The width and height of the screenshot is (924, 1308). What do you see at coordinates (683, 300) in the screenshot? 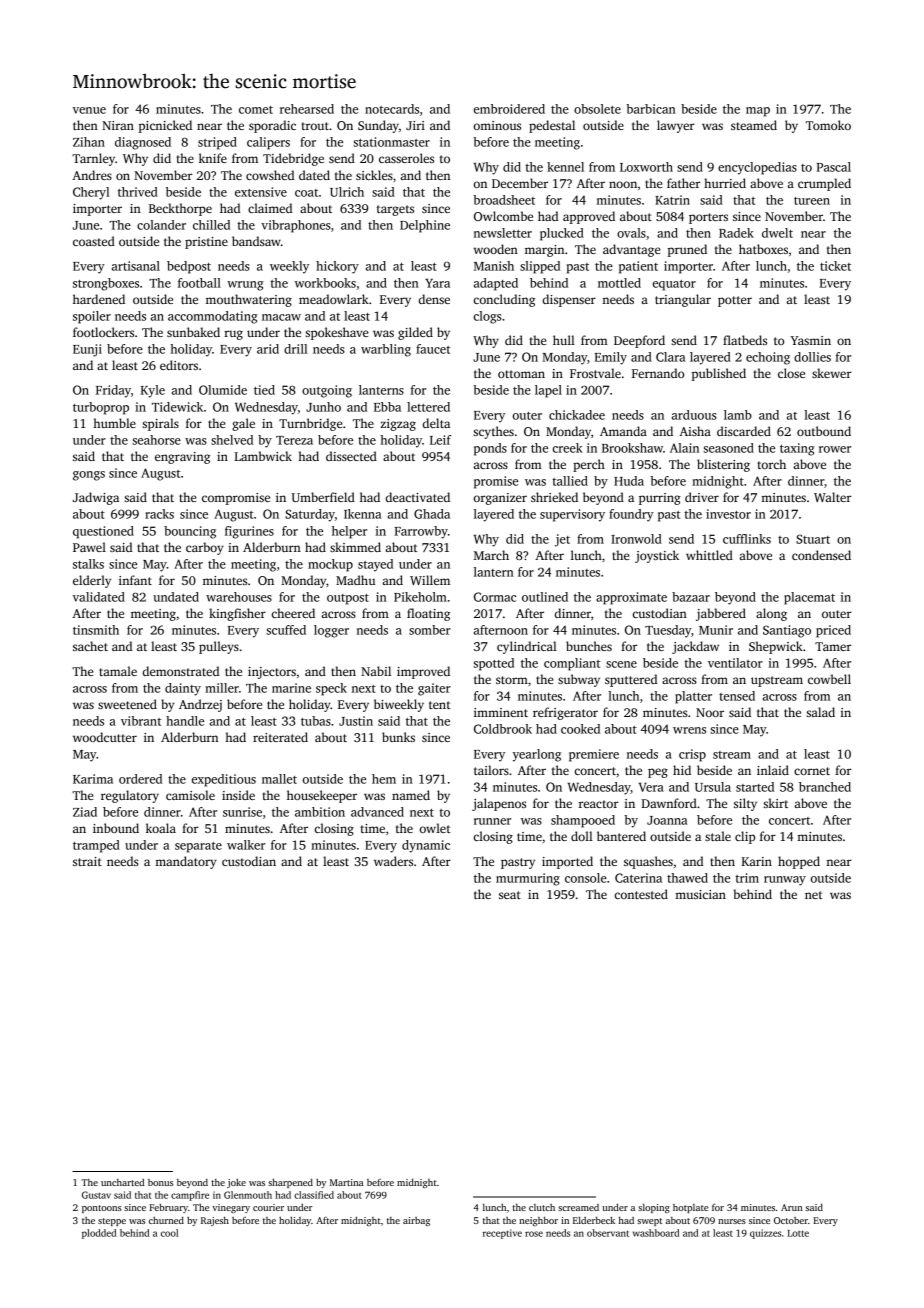
I see `triangular` at bounding box center [683, 300].
